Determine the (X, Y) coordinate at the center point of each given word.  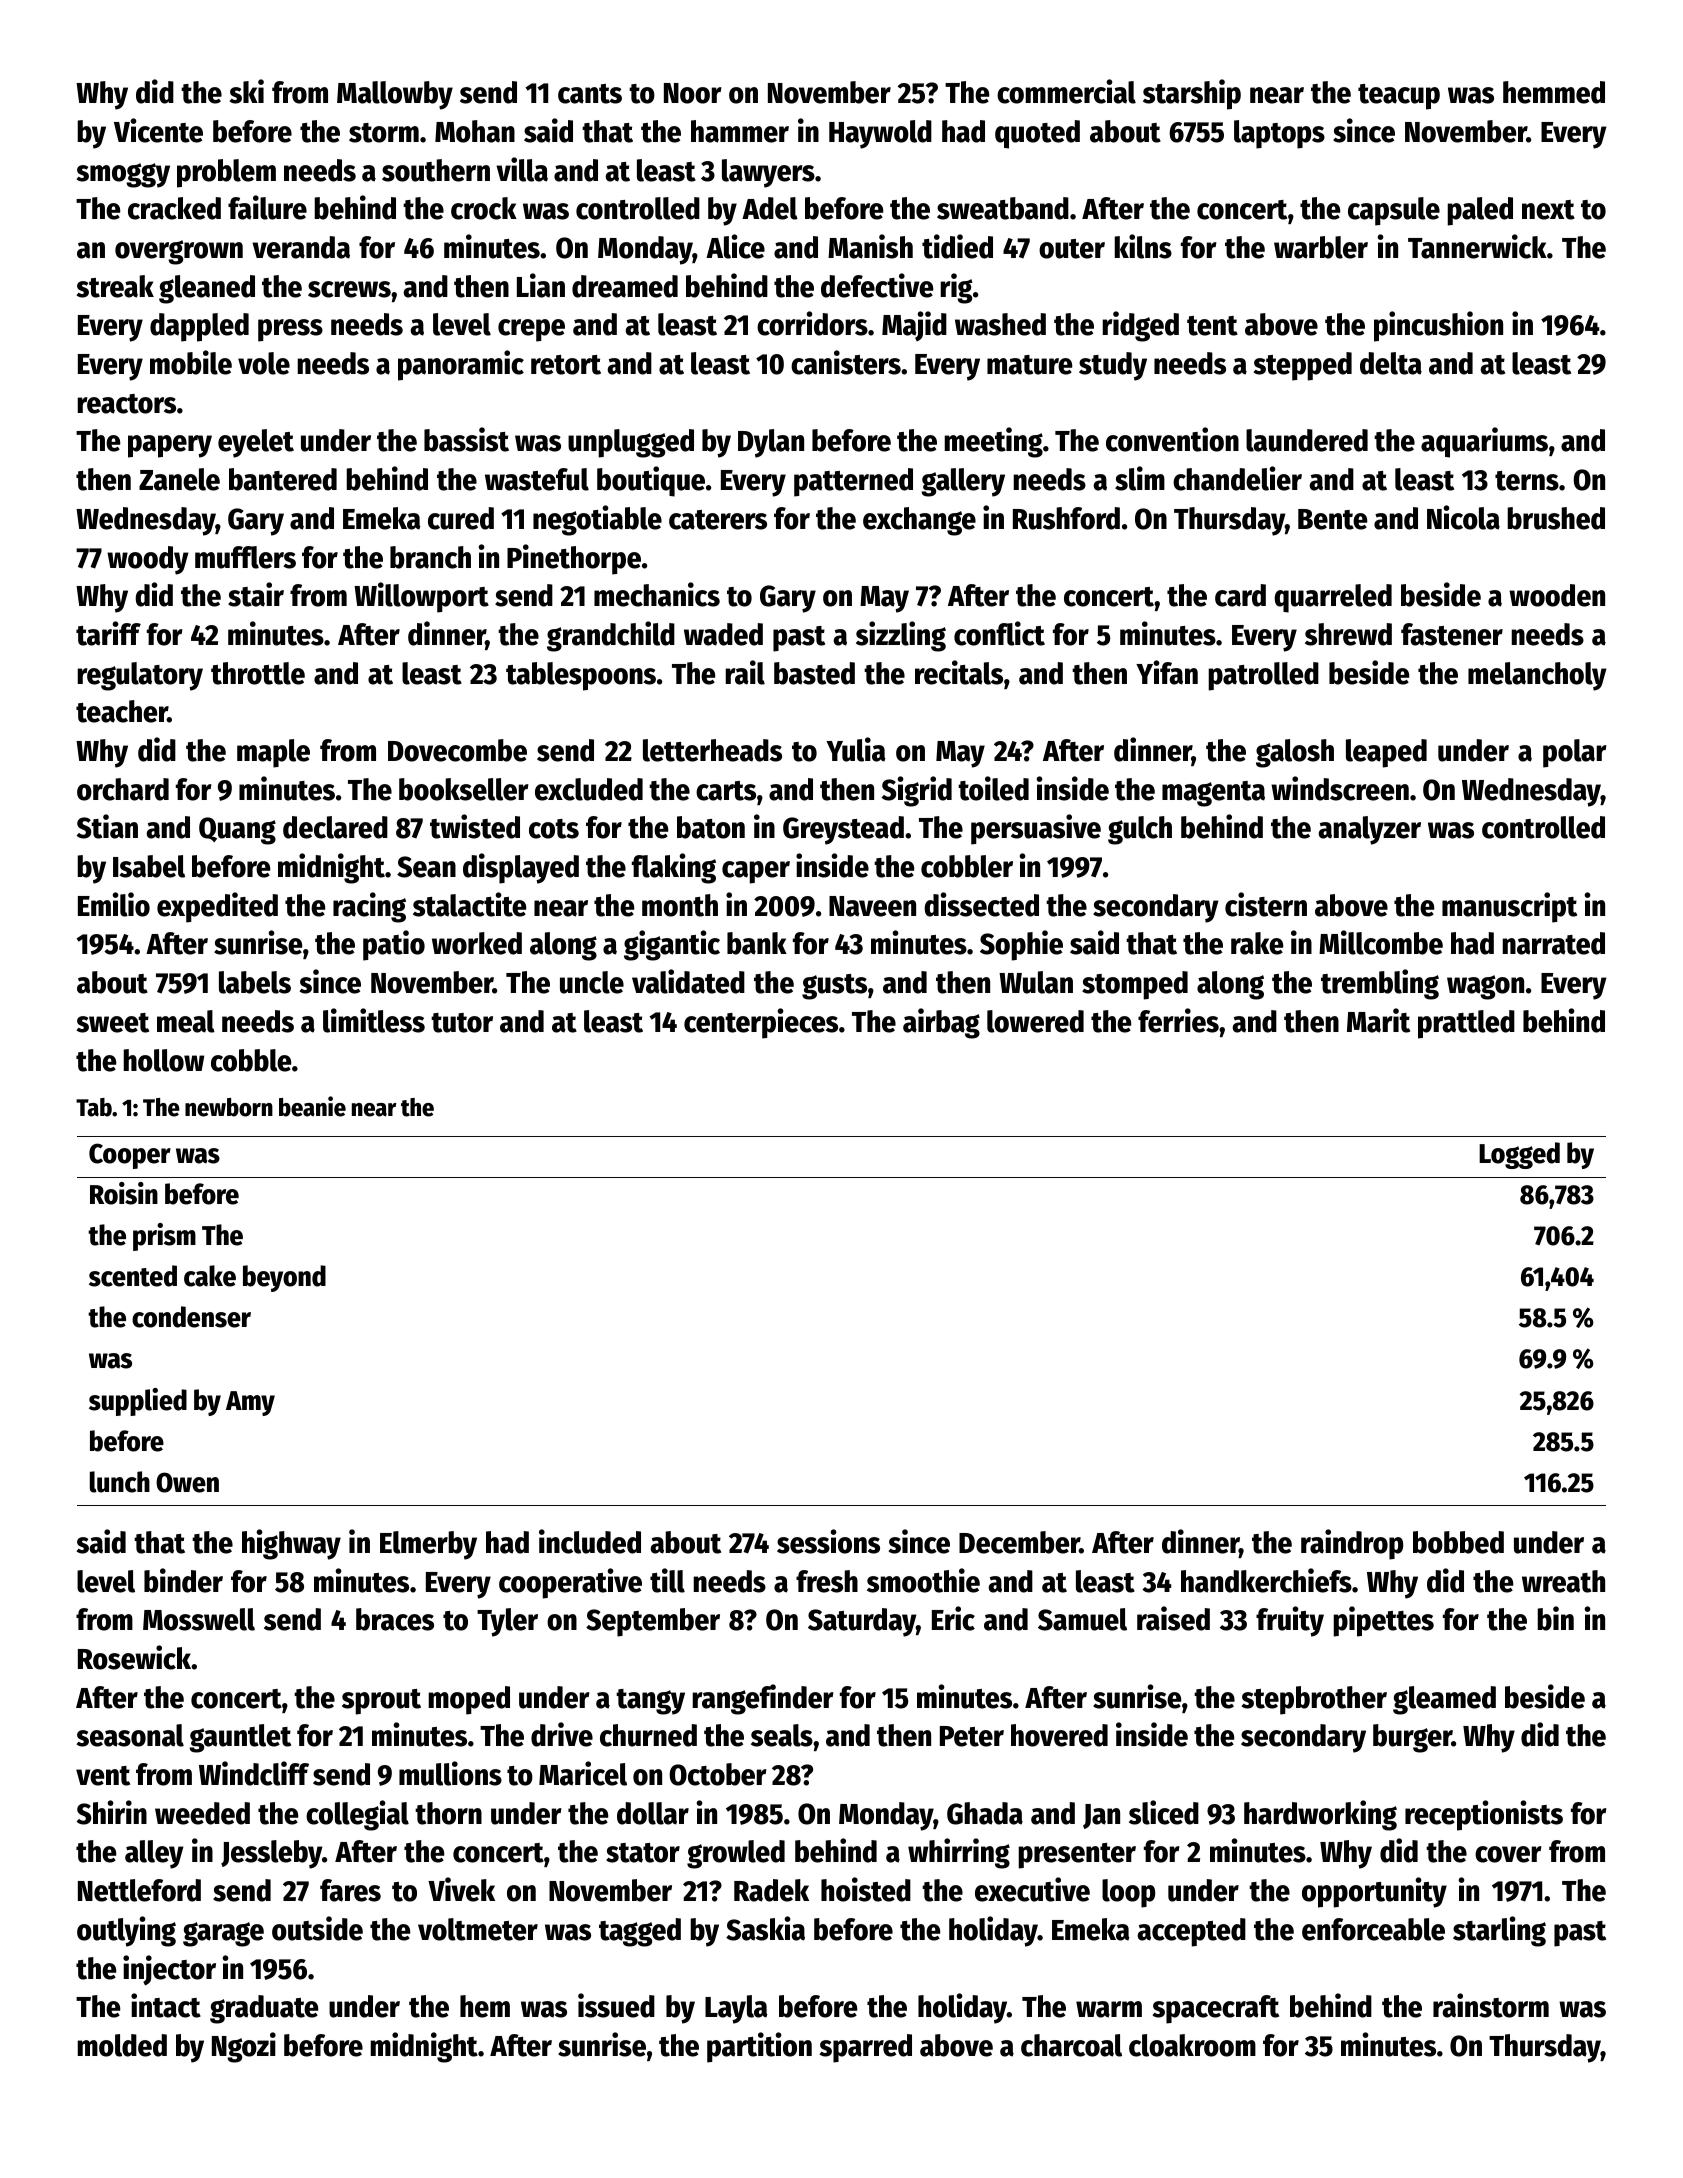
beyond (284, 1278)
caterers (718, 520)
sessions (828, 1541)
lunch (120, 1482)
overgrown (179, 252)
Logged (1519, 1155)
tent (1212, 326)
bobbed (1458, 1542)
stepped (1303, 366)
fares (350, 1890)
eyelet (256, 443)
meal (186, 1021)
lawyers (768, 173)
